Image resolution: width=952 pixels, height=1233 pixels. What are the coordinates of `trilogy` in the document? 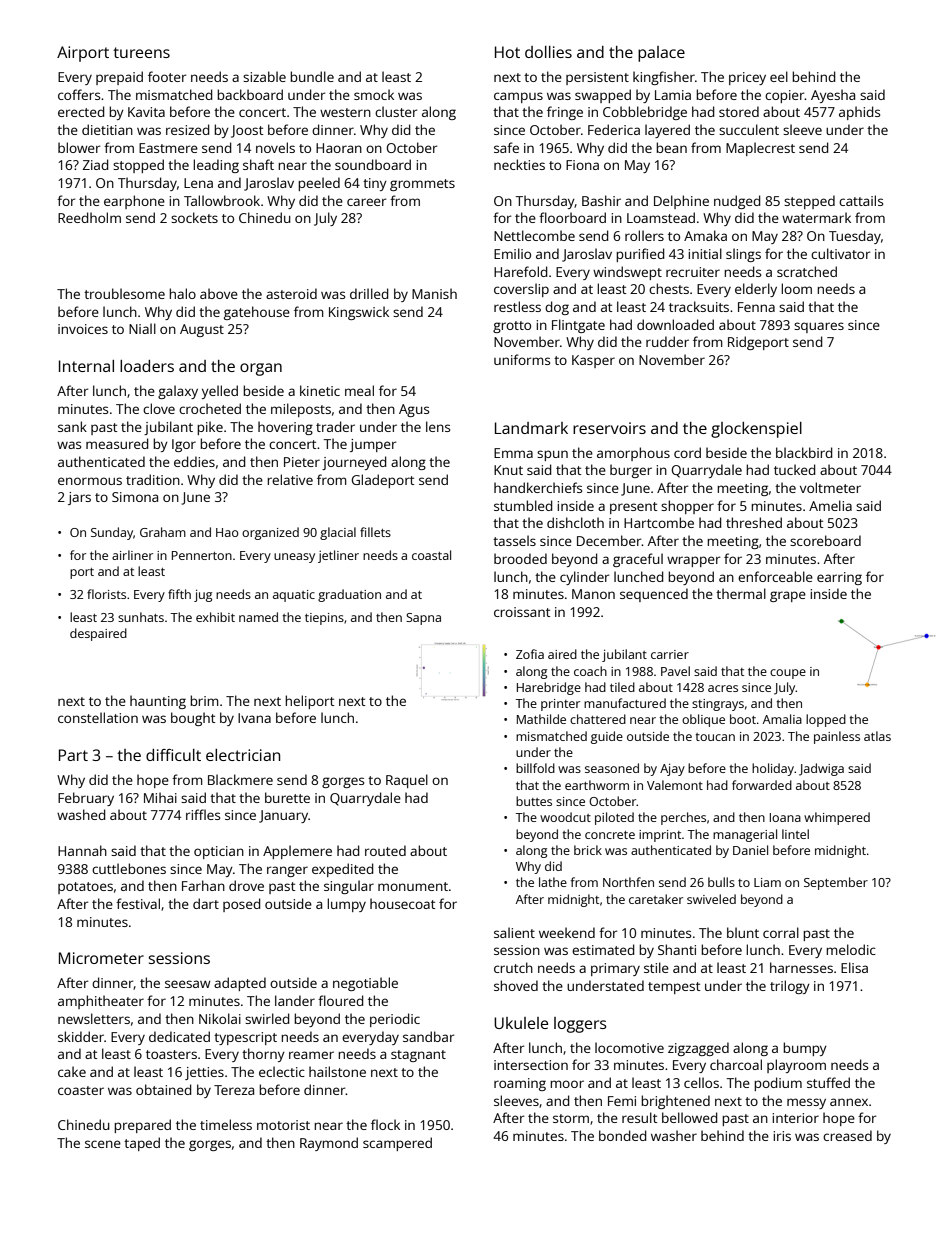 It's located at (790, 987).
